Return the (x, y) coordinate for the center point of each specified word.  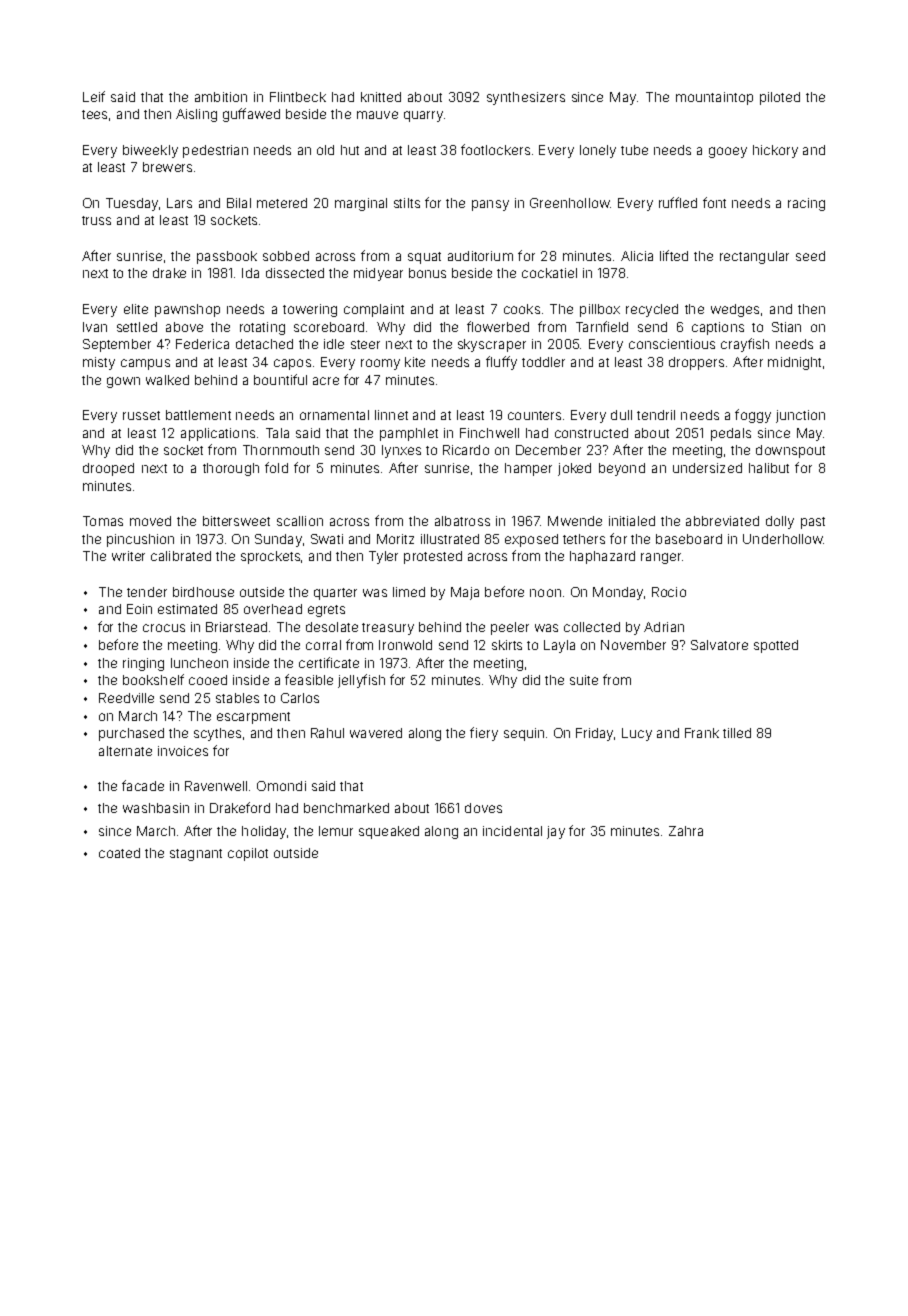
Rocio (669, 592)
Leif (94, 96)
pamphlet (409, 434)
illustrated (450, 539)
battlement (198, 415)
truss (96, 220)
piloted (780, 98)
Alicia (637, 256)
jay (556, 832)
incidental (512, 831)
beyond (622, 469)
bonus (427, 273)
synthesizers (526, 98)
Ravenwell (216, 786)
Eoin (139, 609)
